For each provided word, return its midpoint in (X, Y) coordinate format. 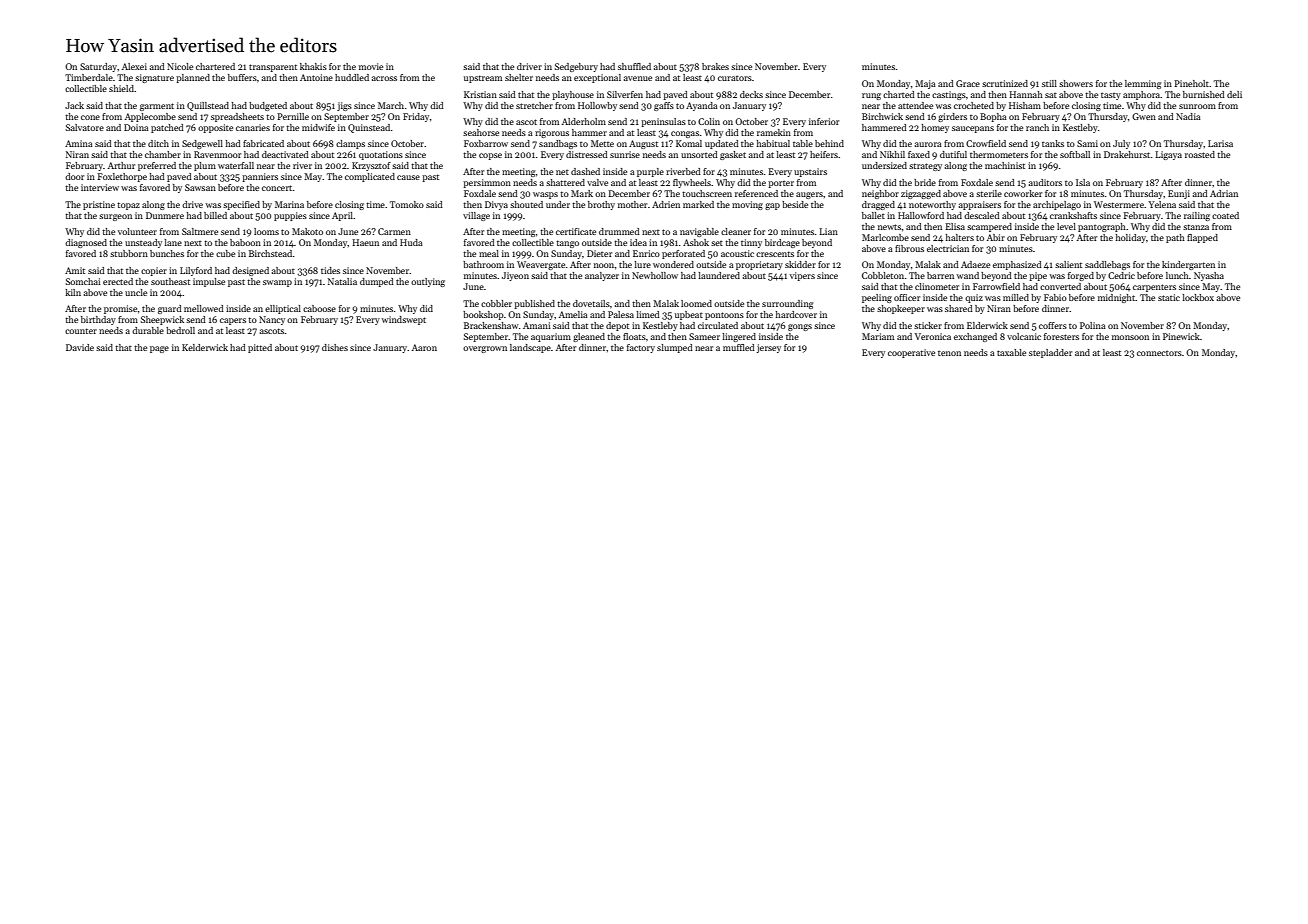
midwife (318, 127)
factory (641, 348)
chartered (215, 66)
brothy (601, 205)
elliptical (283, 309)
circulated (718, 325)
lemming (1143, 84)
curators (735, 78)
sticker (928, 325)
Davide (80, 347)
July (1121, 144)
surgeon (115, 217)
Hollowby (597, 106)
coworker (1023, 193)
